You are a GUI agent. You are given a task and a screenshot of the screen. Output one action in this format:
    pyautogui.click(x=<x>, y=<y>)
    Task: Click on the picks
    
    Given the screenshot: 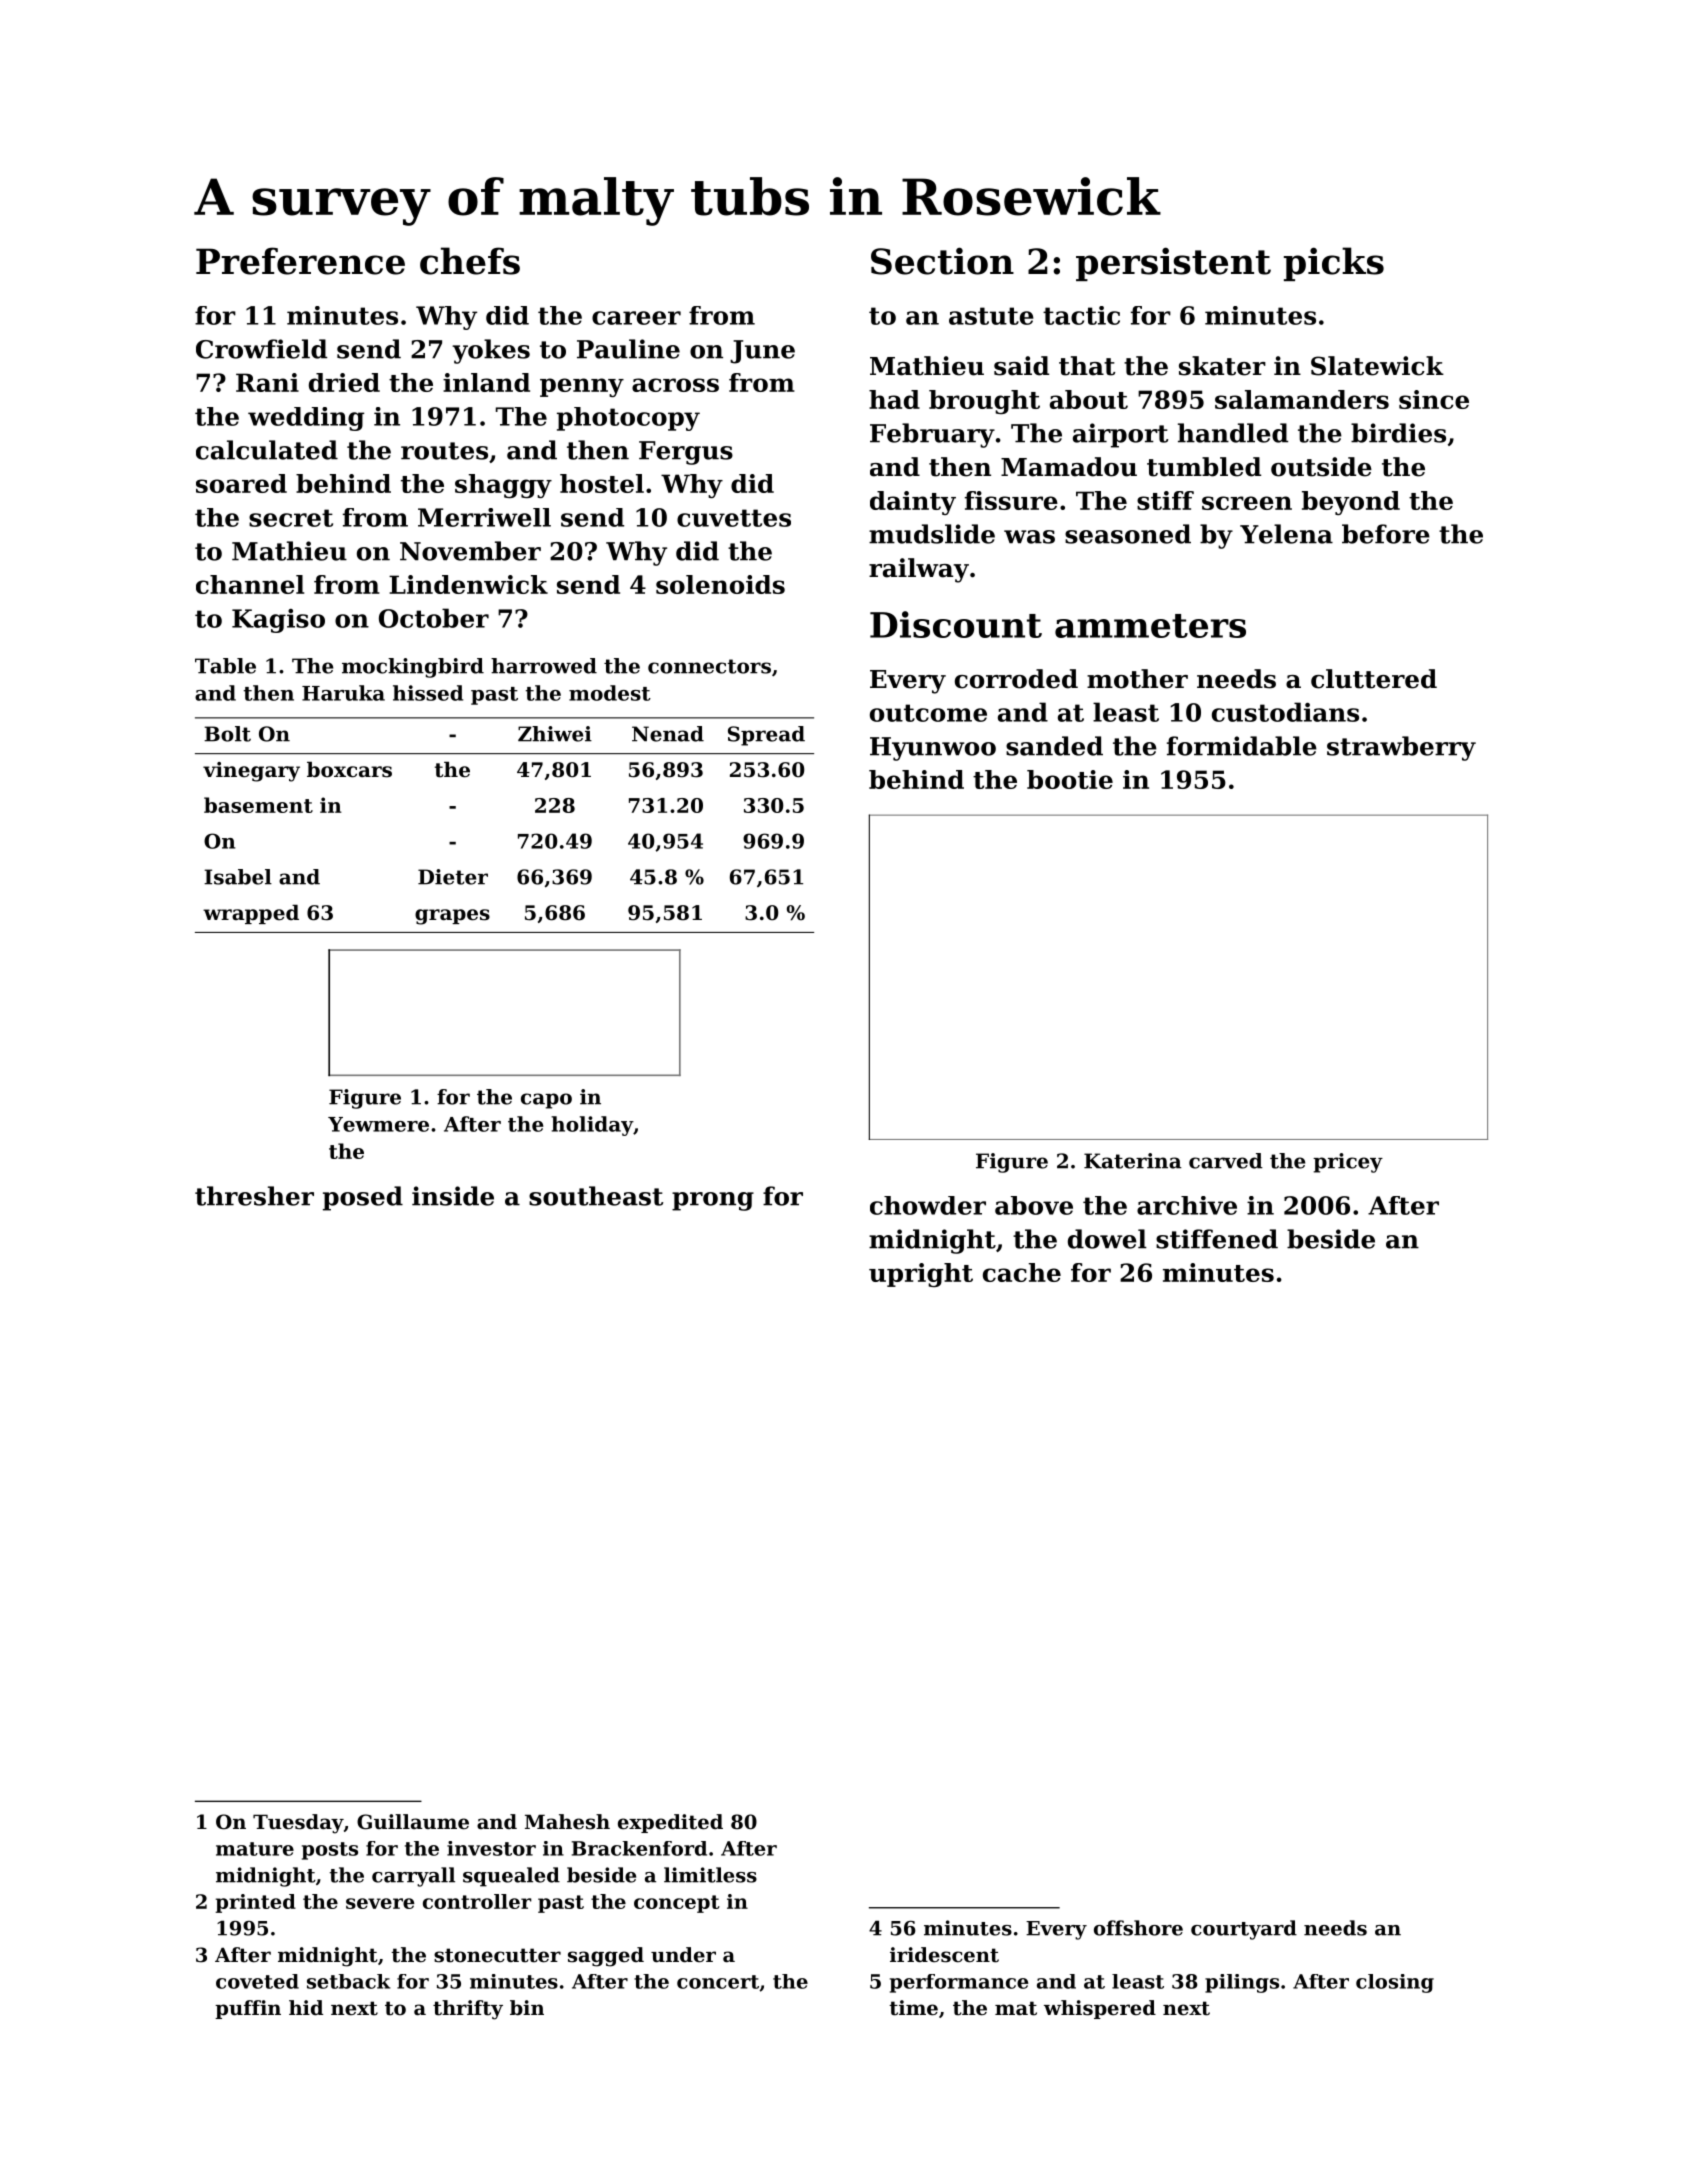 What is the action you would take?
    pyautogui.click(x=1334, y=264)
